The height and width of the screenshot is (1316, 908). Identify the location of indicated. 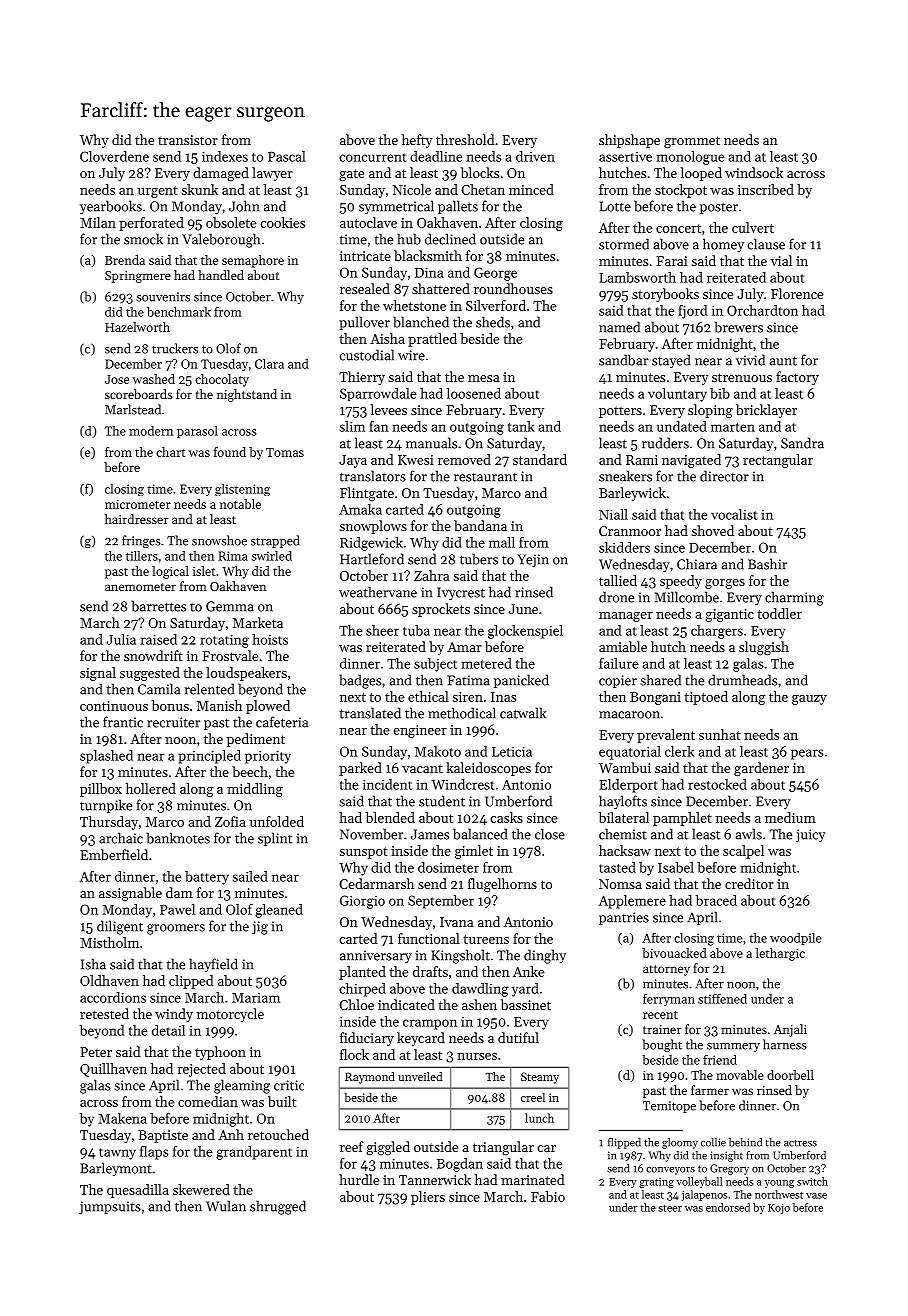
(406, 1004).
